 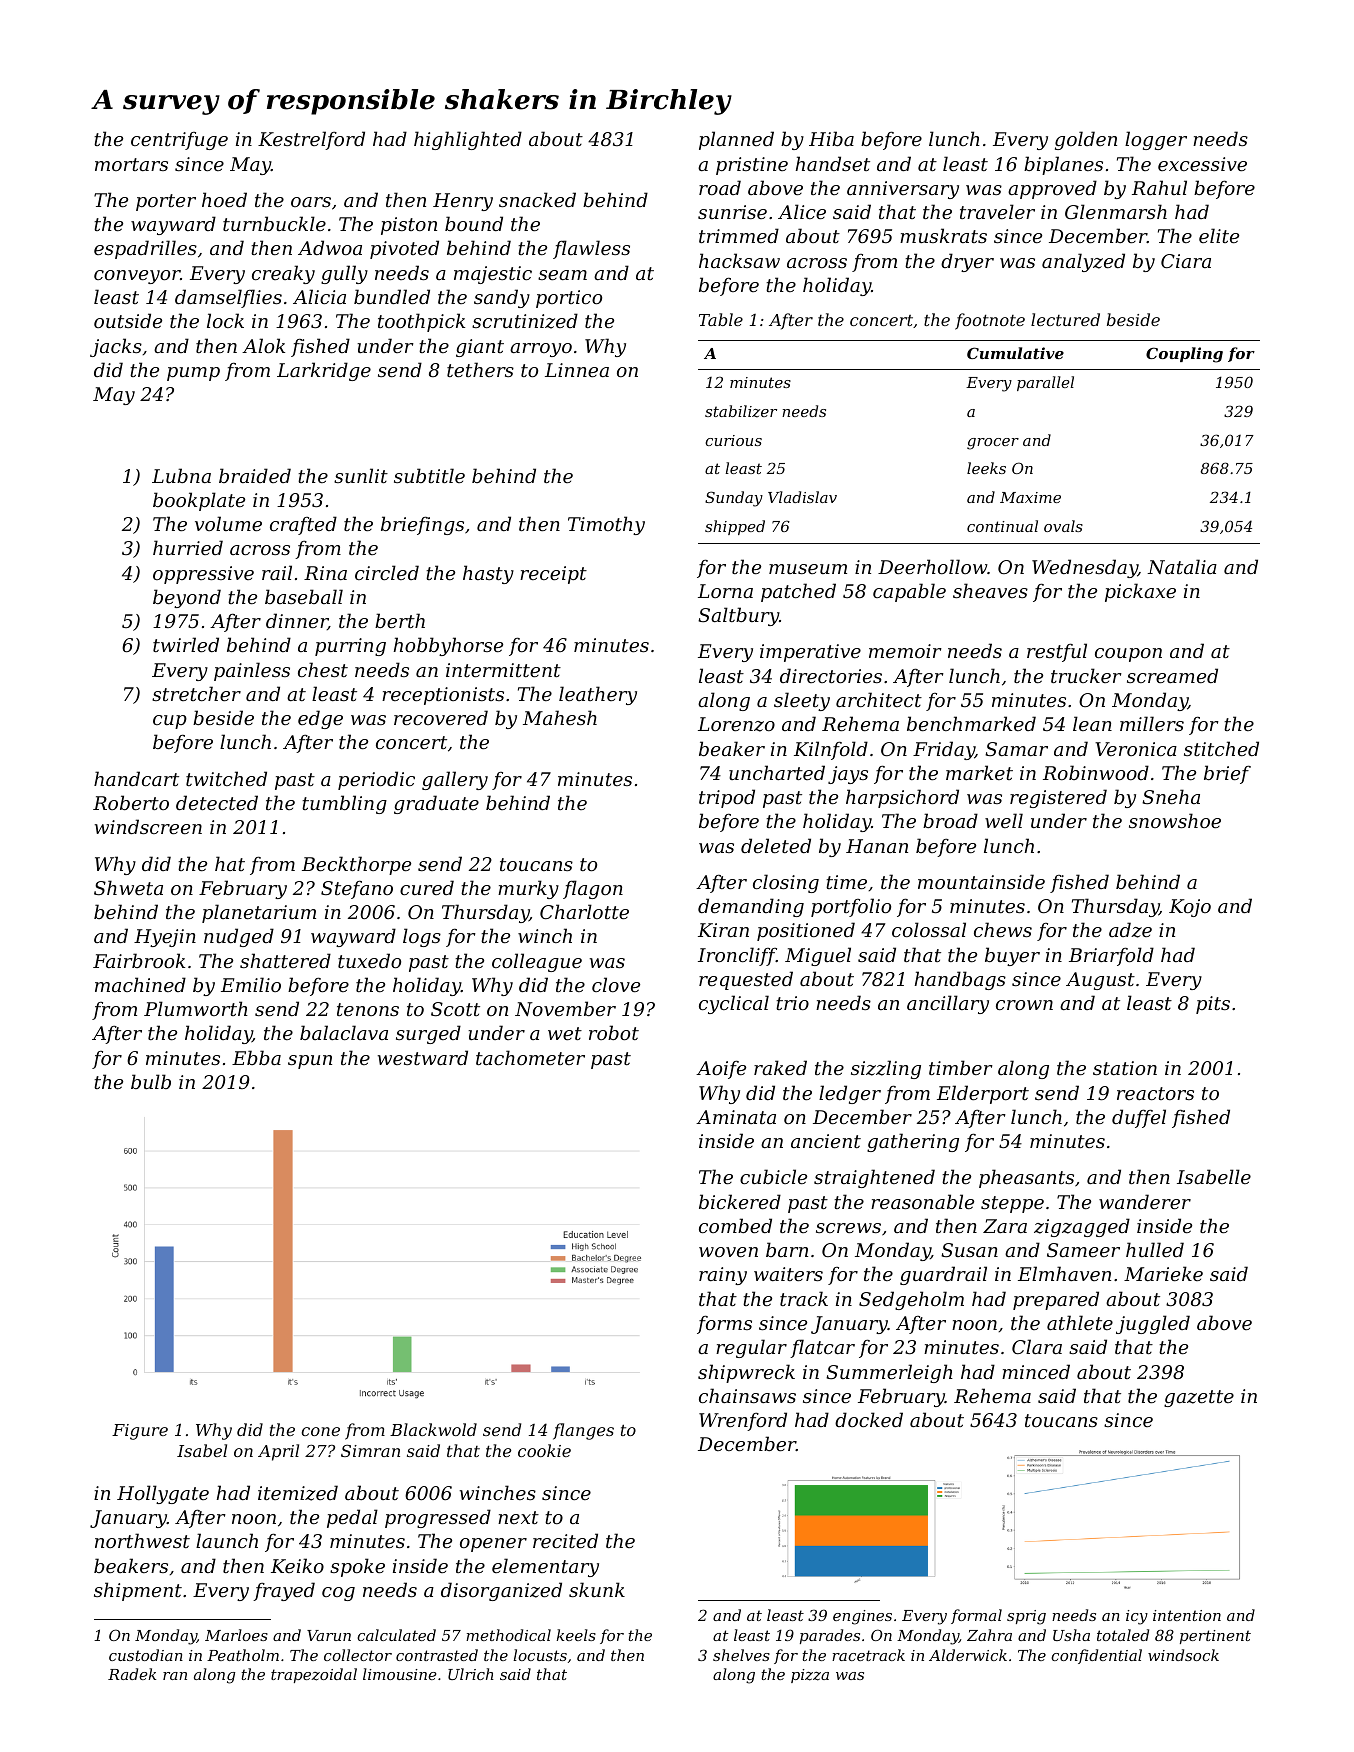 What do you see at coordinates (1221, 748) in the screenshot?
I see `stitched` at bounding box center [1221, 748].
